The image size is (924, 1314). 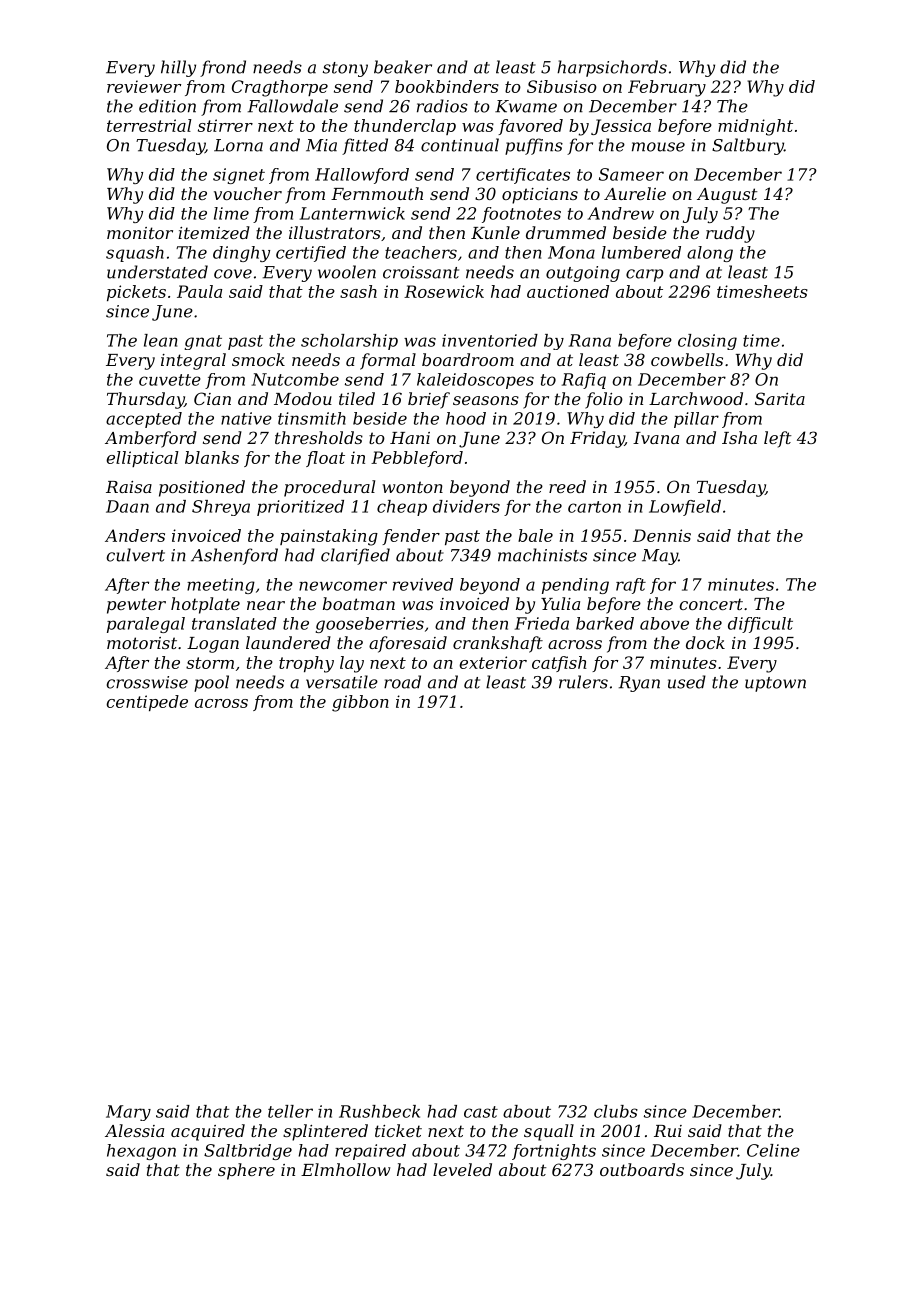 I want to click on harpsichords, so click(x=612, y=68).
